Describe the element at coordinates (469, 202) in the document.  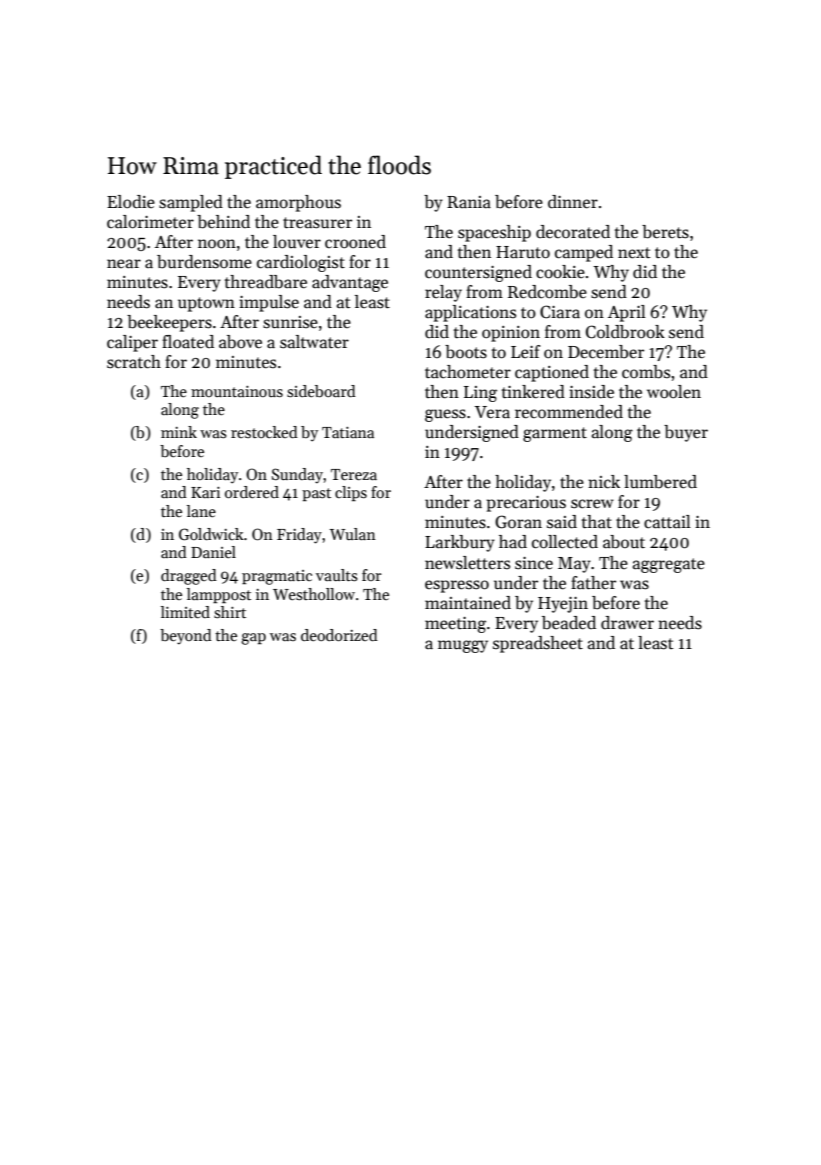
I see `Rania` at that location.
